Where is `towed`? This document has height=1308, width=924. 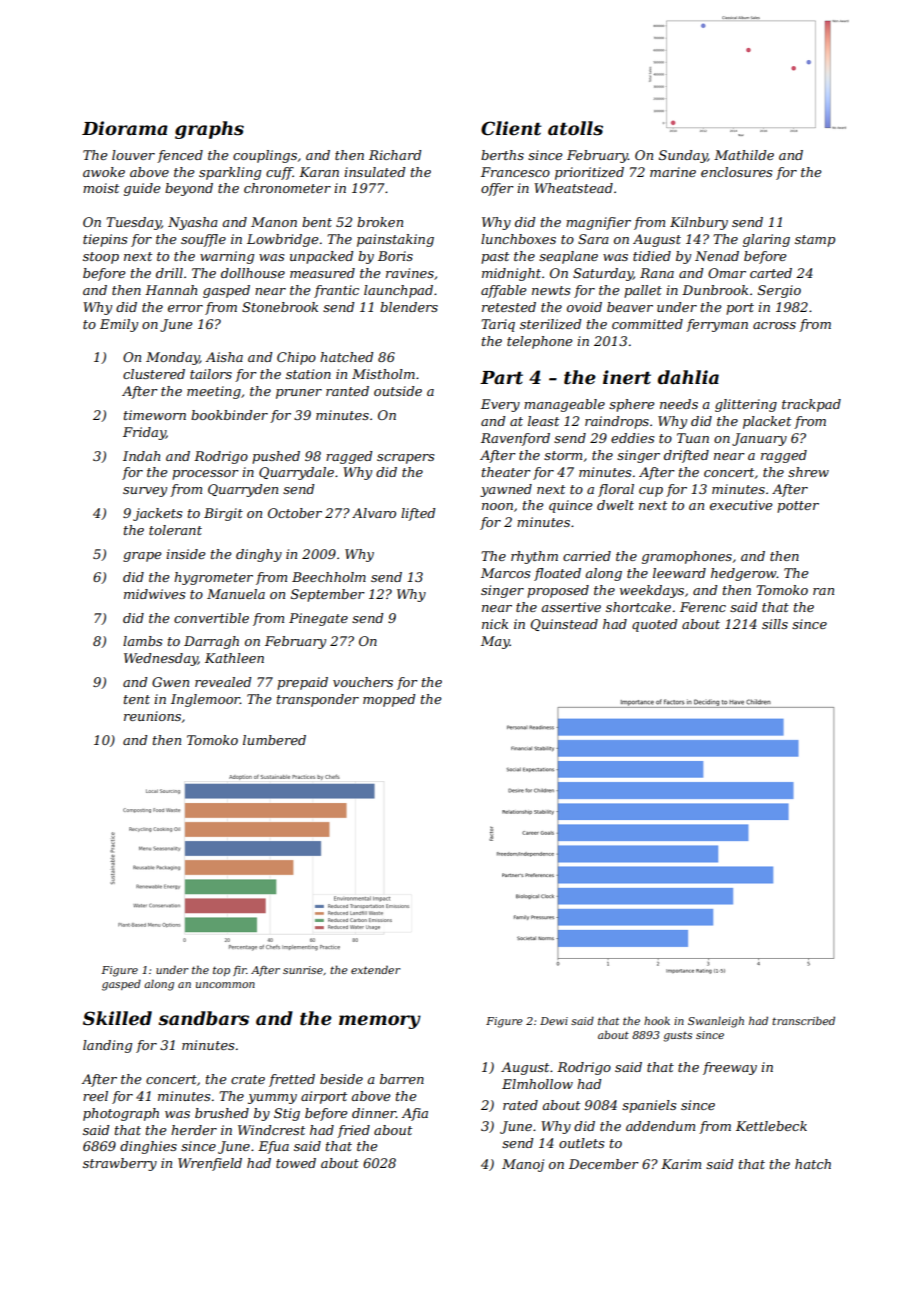
towed is located at coordinates (296, 1163).
